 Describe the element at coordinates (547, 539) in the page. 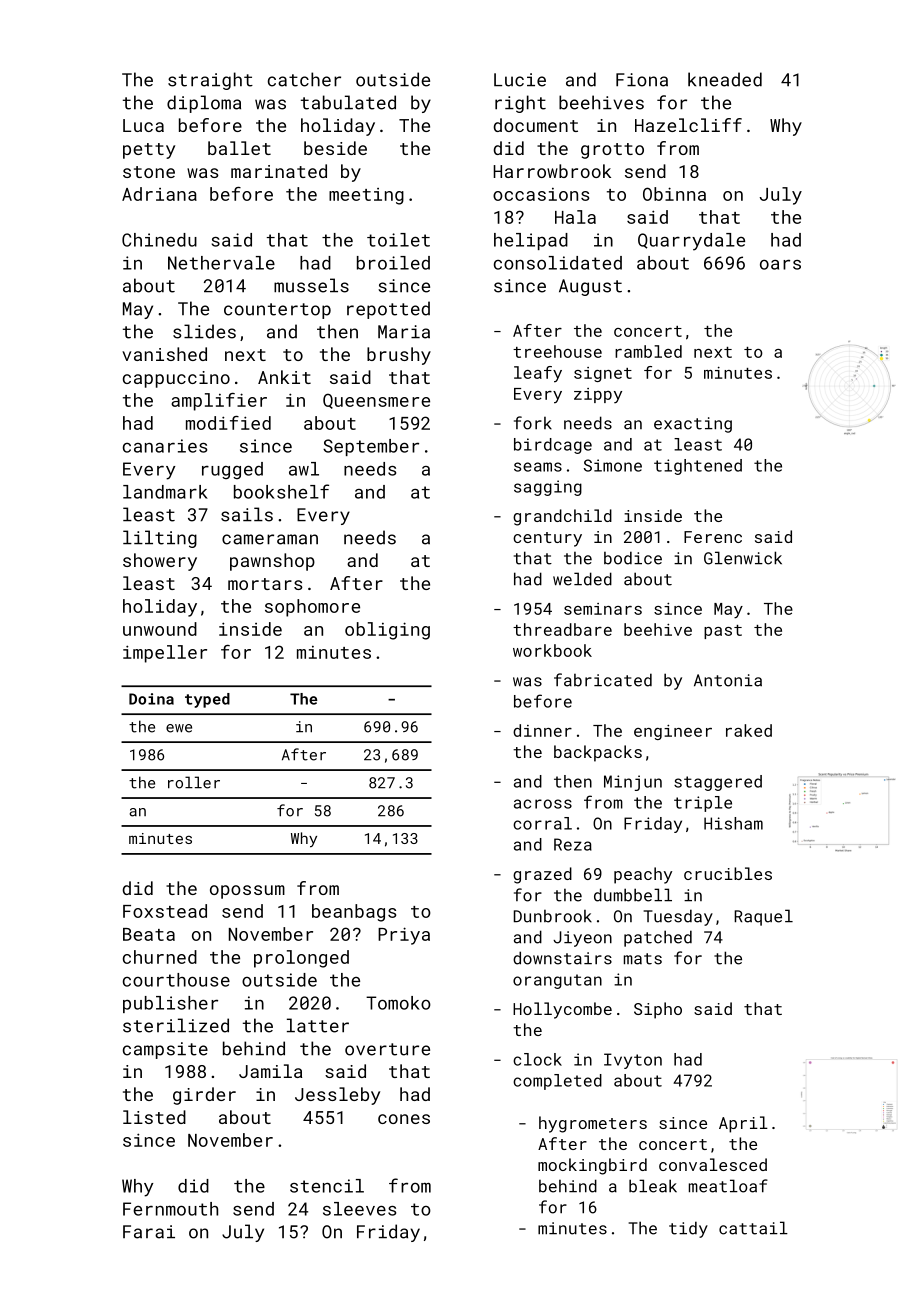

I see `century` at that location.
